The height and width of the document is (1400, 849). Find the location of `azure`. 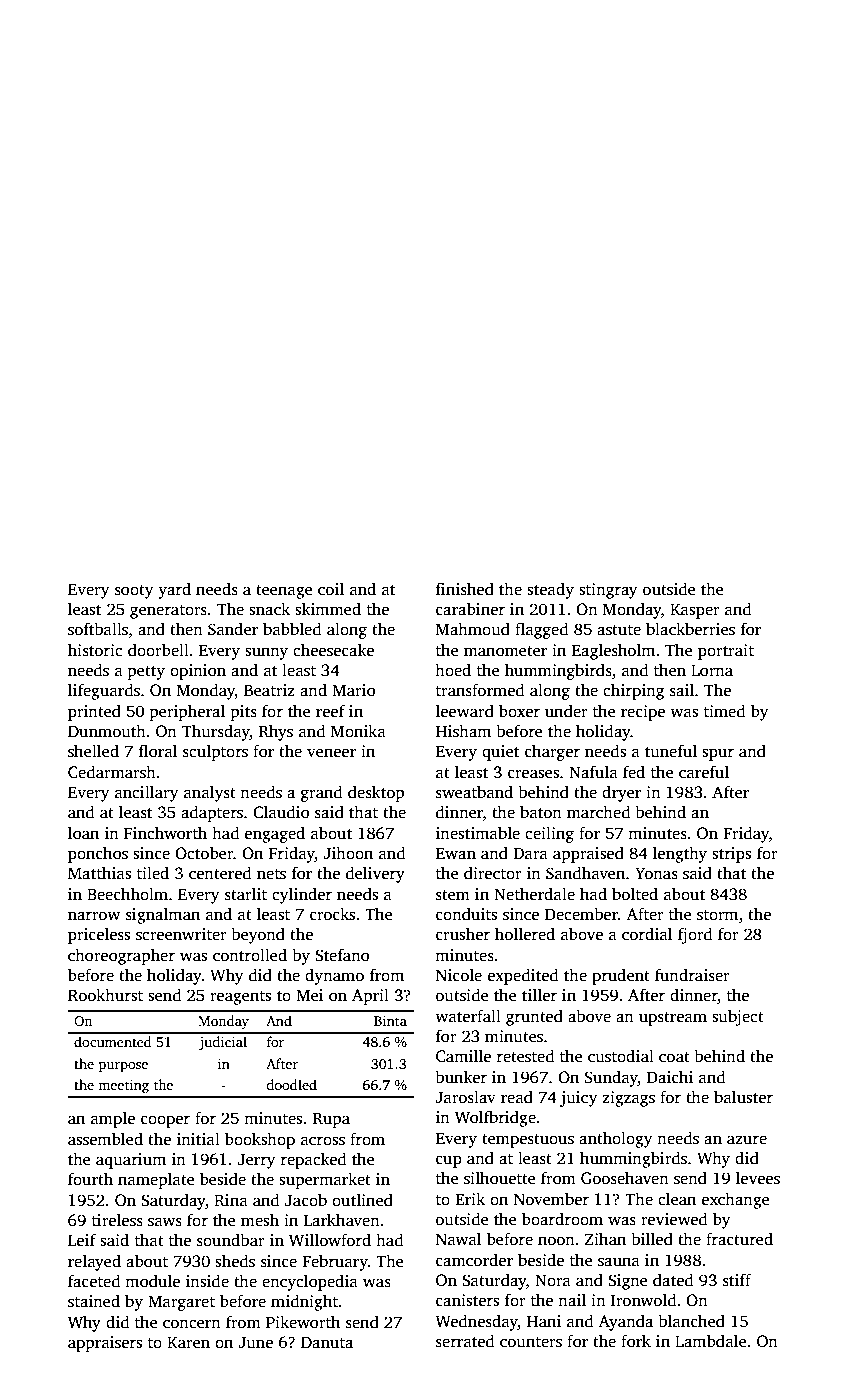

azure is located at coordinates (747, 1140).
